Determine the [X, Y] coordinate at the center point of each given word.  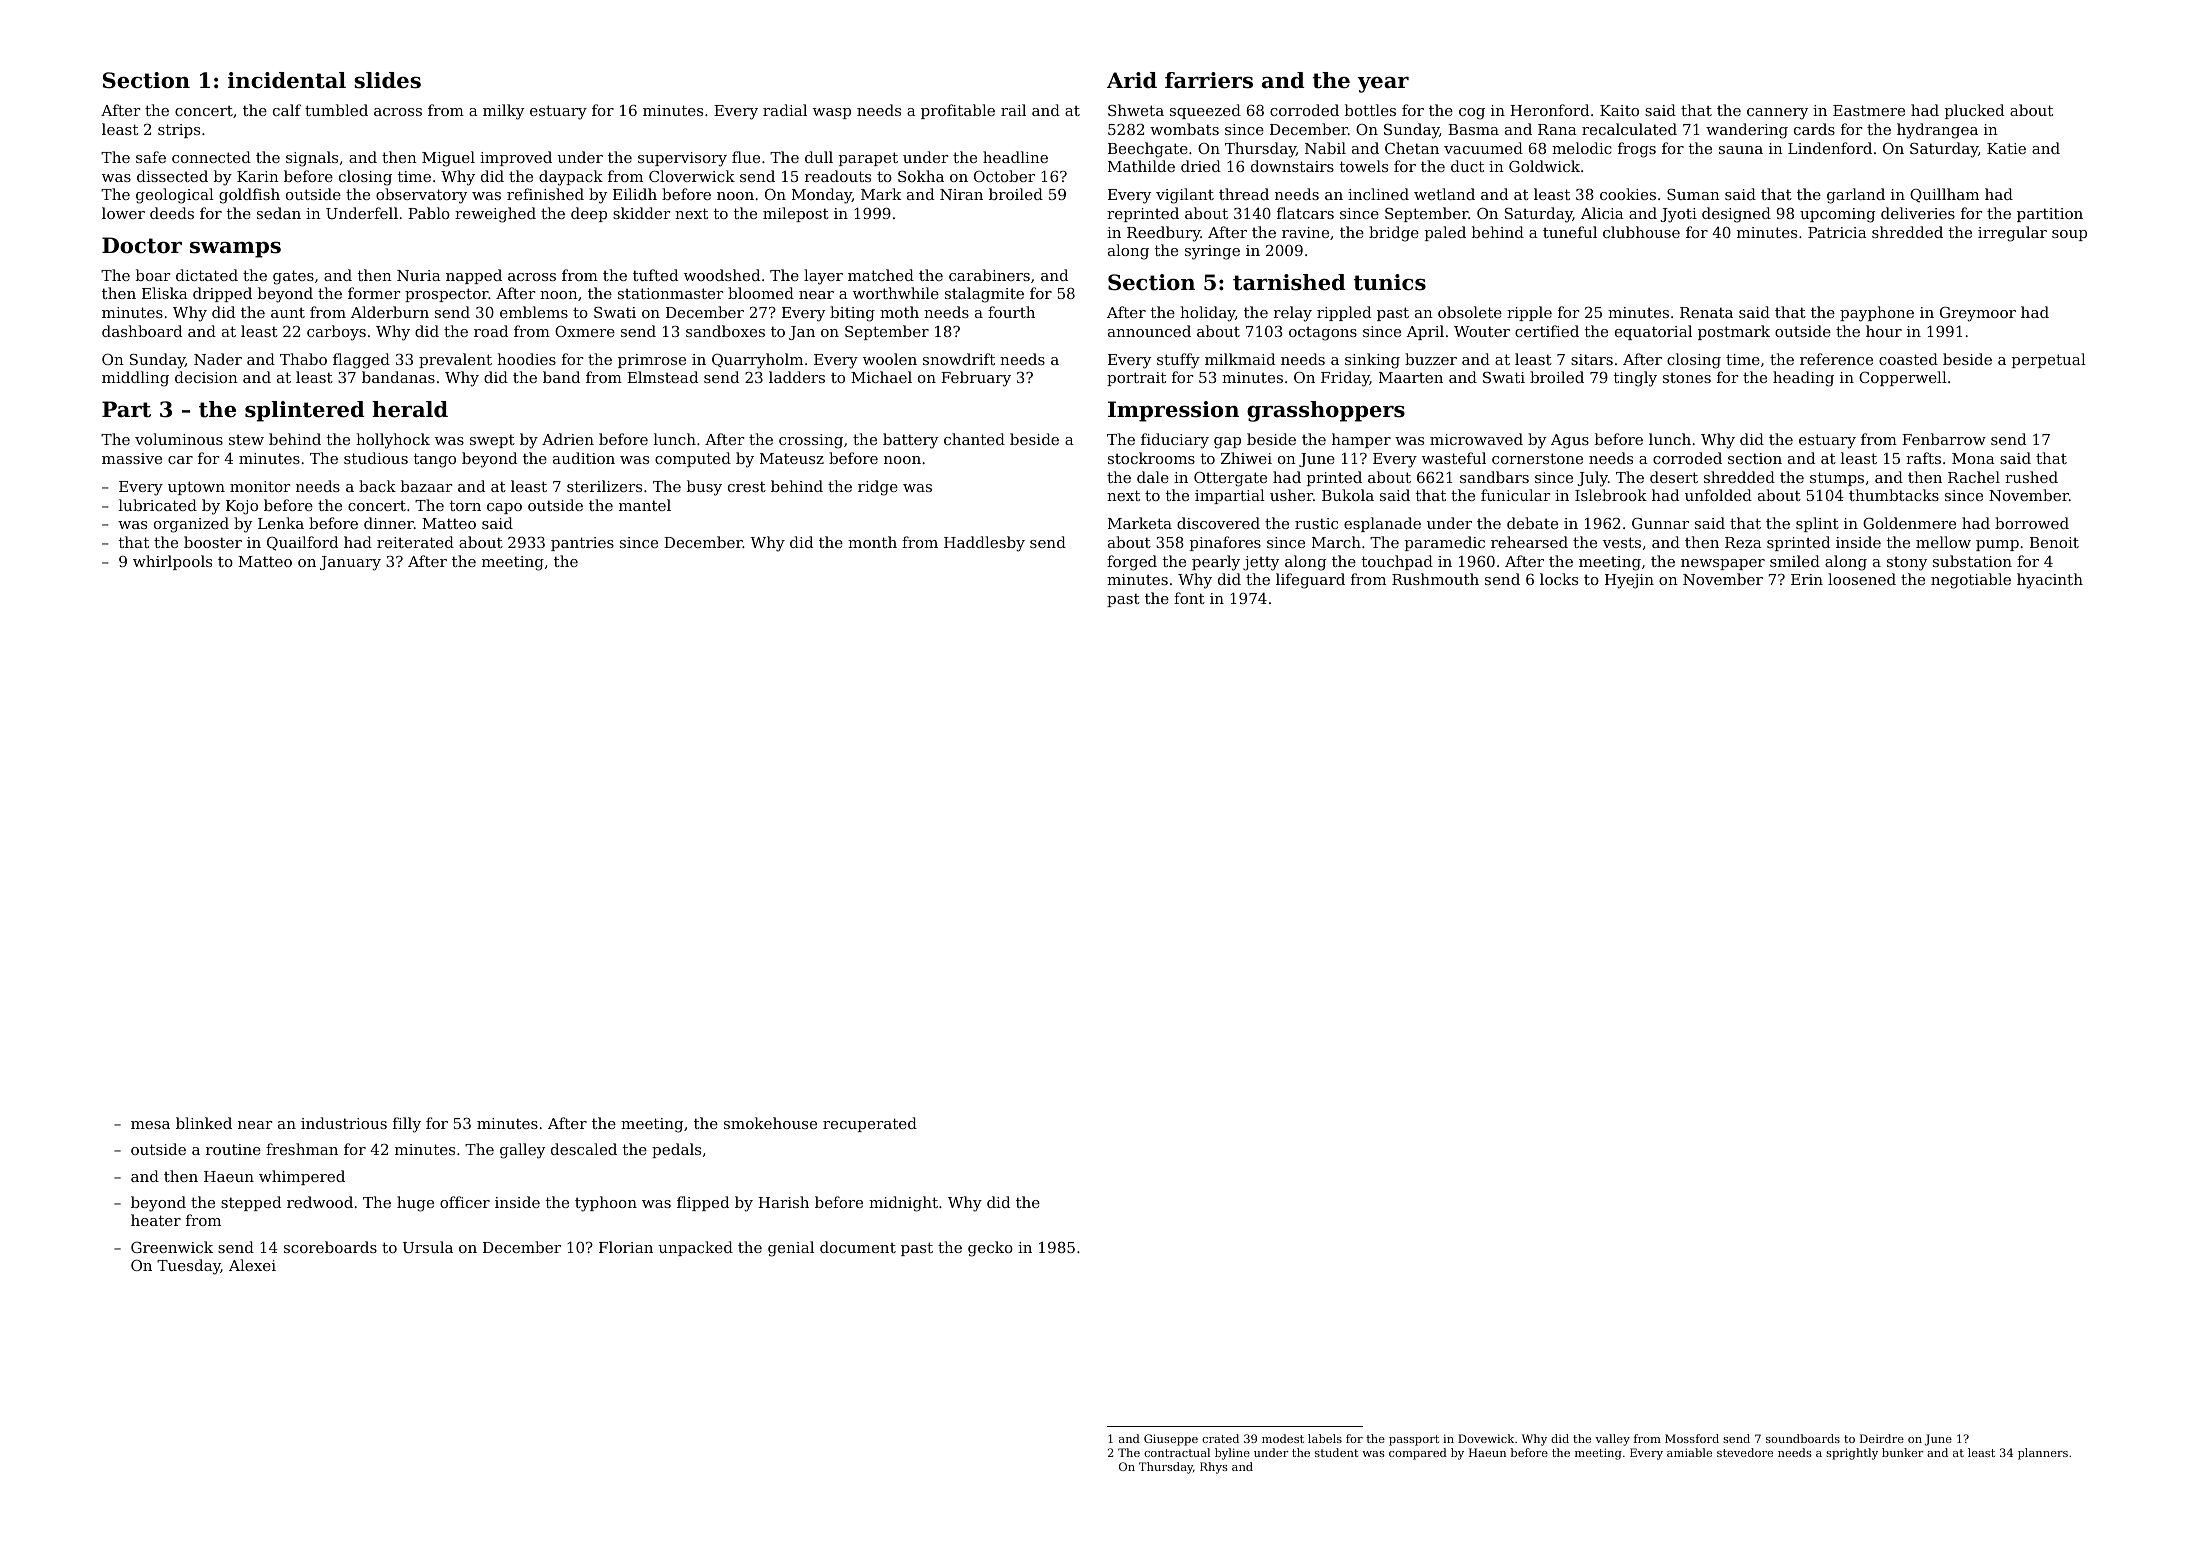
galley [522, 1151]
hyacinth [2050, 581]
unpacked [695, 1248]
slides [387, 80]
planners [2043, 1454]
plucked [1974, 111]
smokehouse [770, 1123]
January [350, 563]
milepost [796, 214]
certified [1547, 331]
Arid [1132, 80]
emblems [534, 312]
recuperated [870, 1124]
